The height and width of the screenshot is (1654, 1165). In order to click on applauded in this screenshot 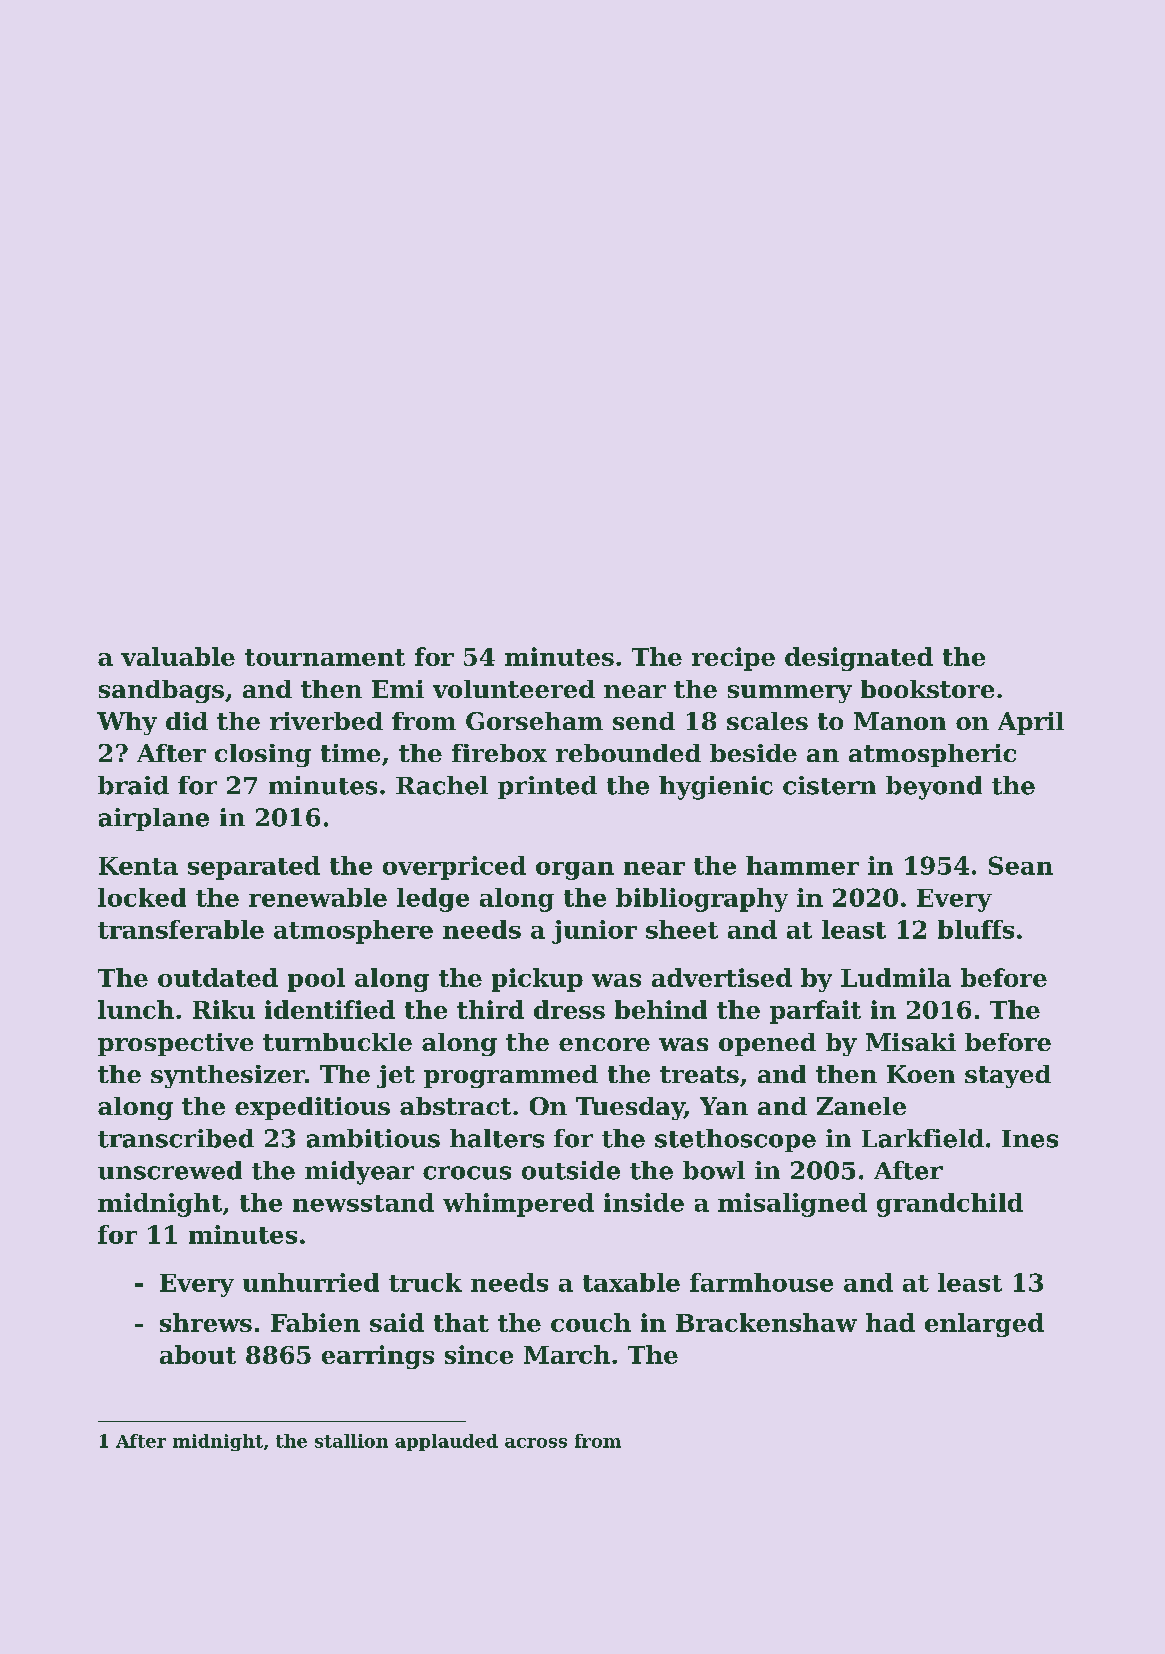, I will do `click(446, 1442)`.
